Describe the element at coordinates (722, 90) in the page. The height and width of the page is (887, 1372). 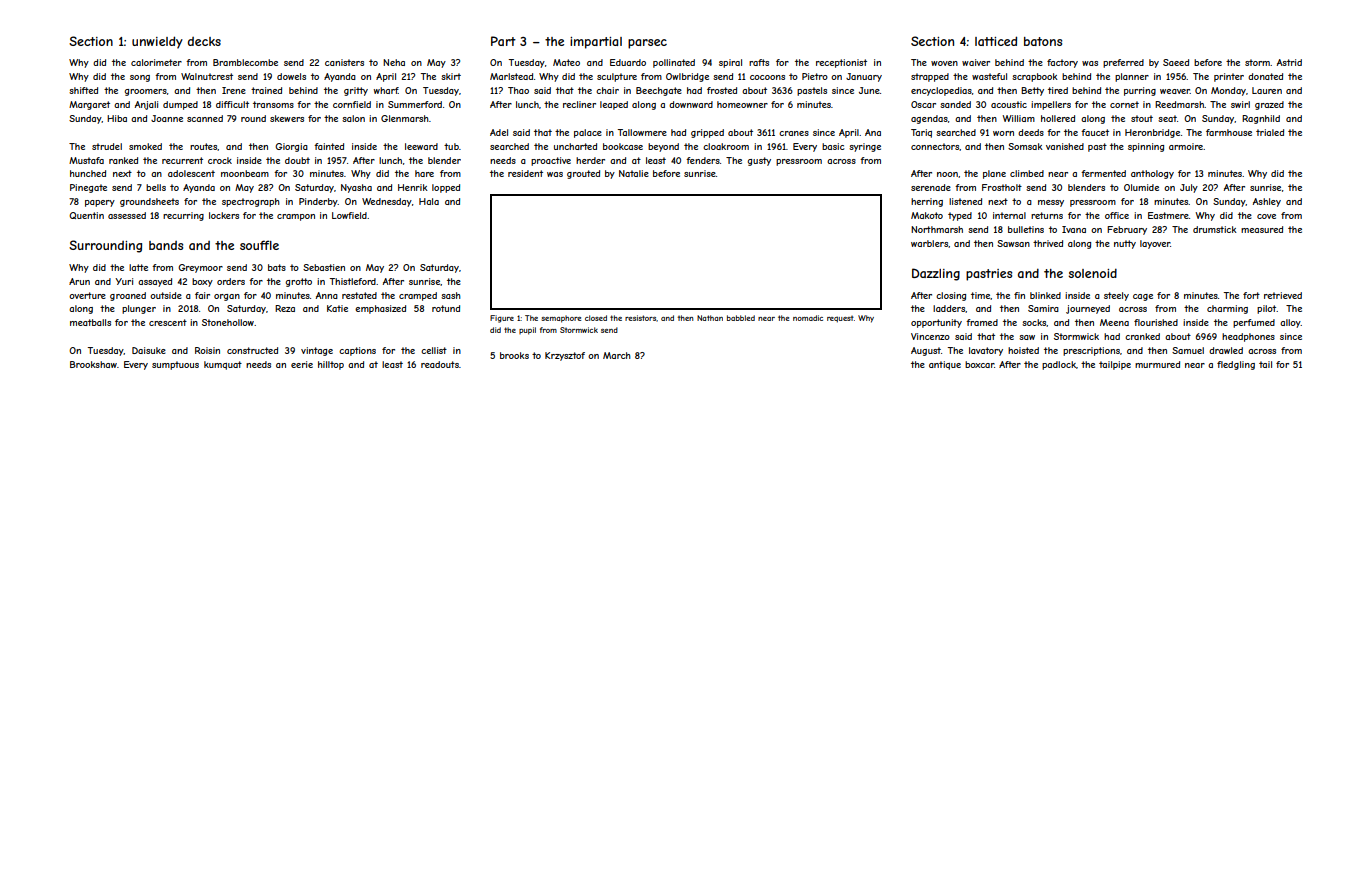
I see `frosted` at that location.
